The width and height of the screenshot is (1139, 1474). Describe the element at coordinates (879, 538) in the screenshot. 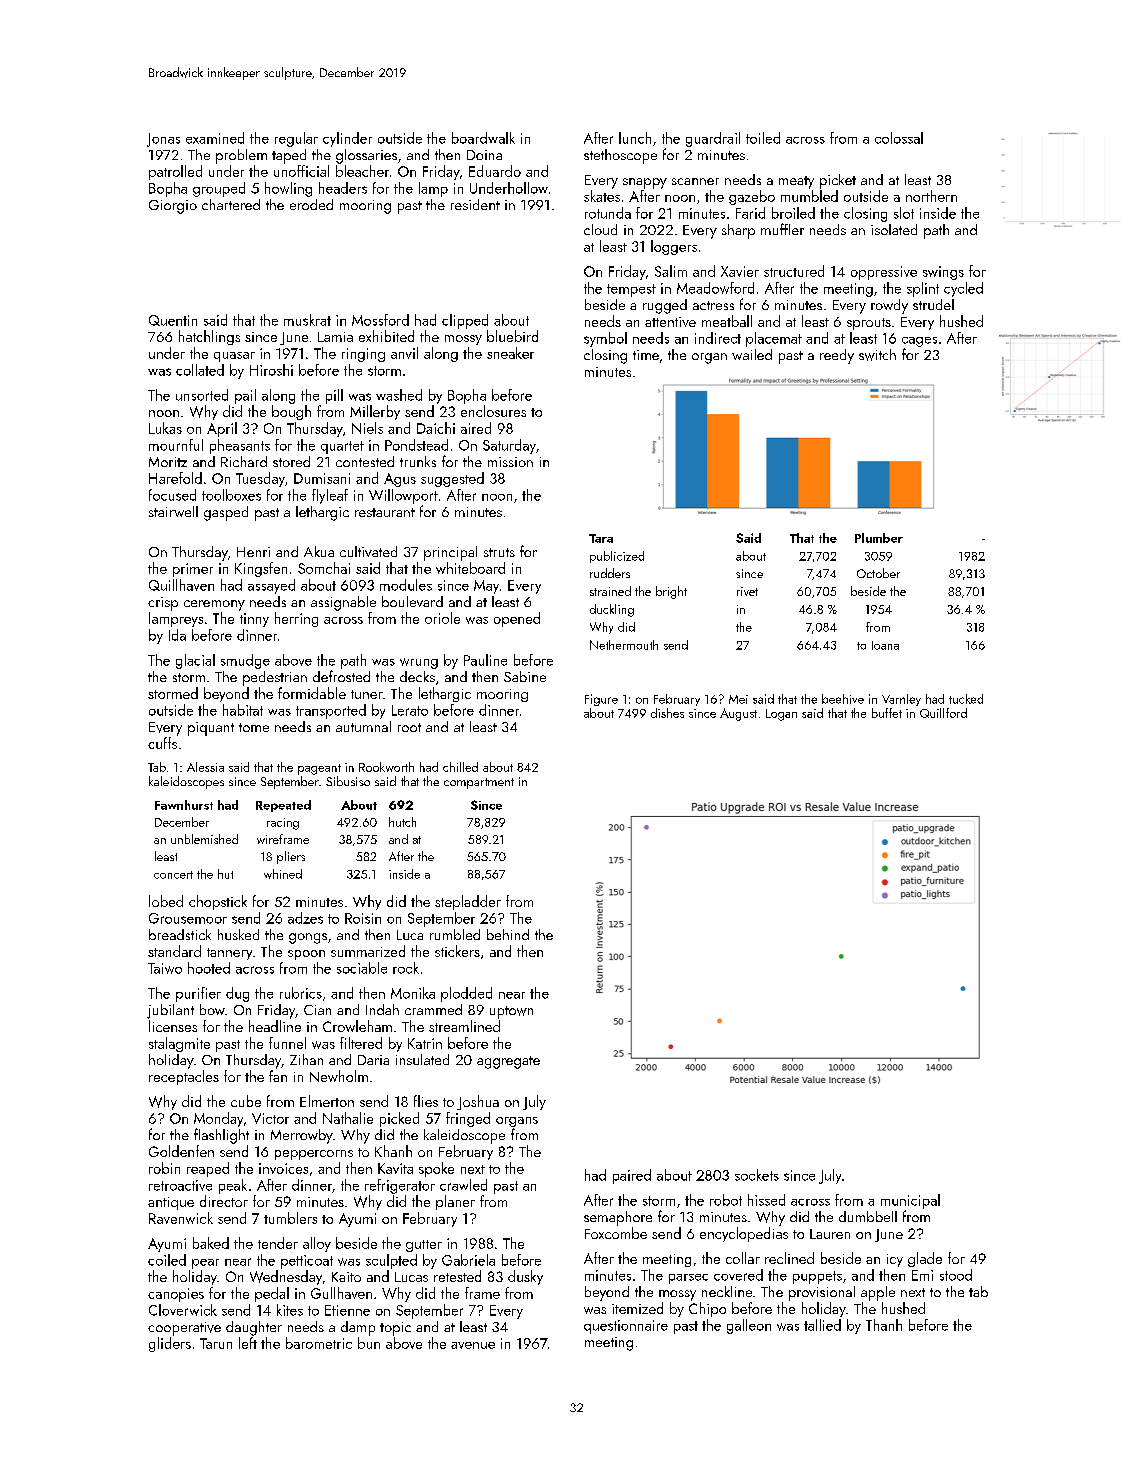

I see `Plumber` at that location.
